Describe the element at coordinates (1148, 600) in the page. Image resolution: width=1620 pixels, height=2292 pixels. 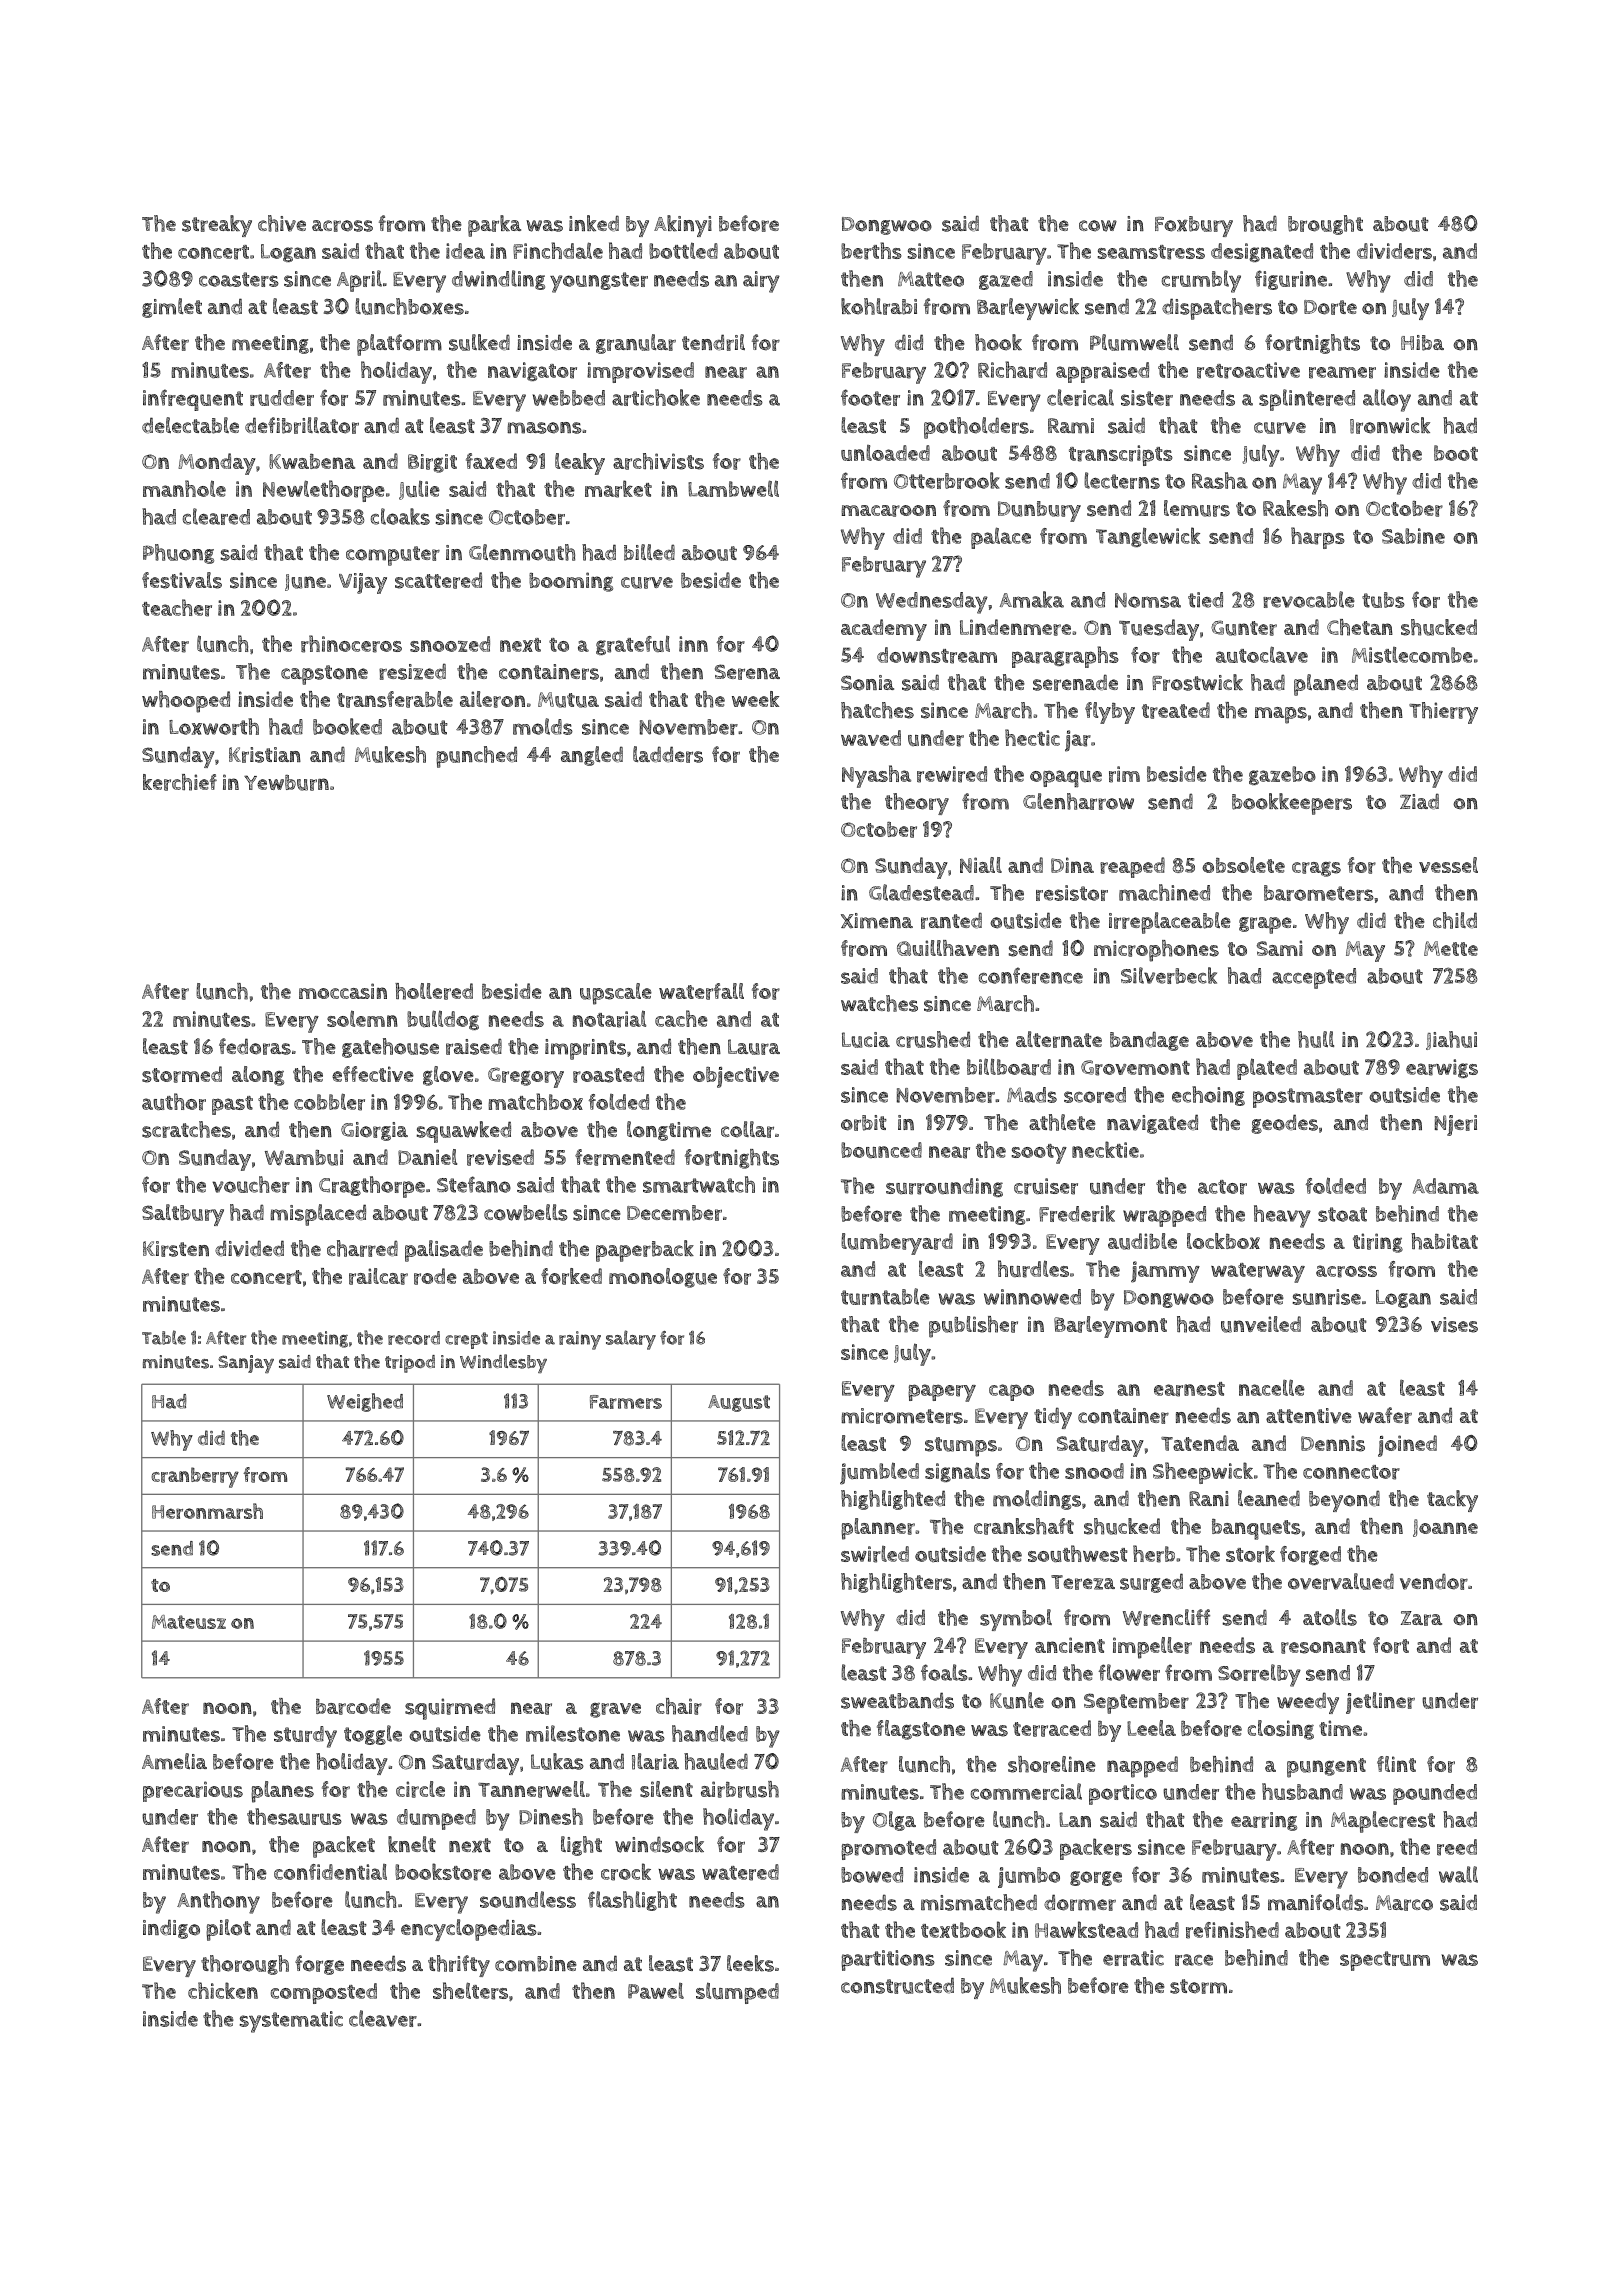
I see `Nomsa` at that location.
